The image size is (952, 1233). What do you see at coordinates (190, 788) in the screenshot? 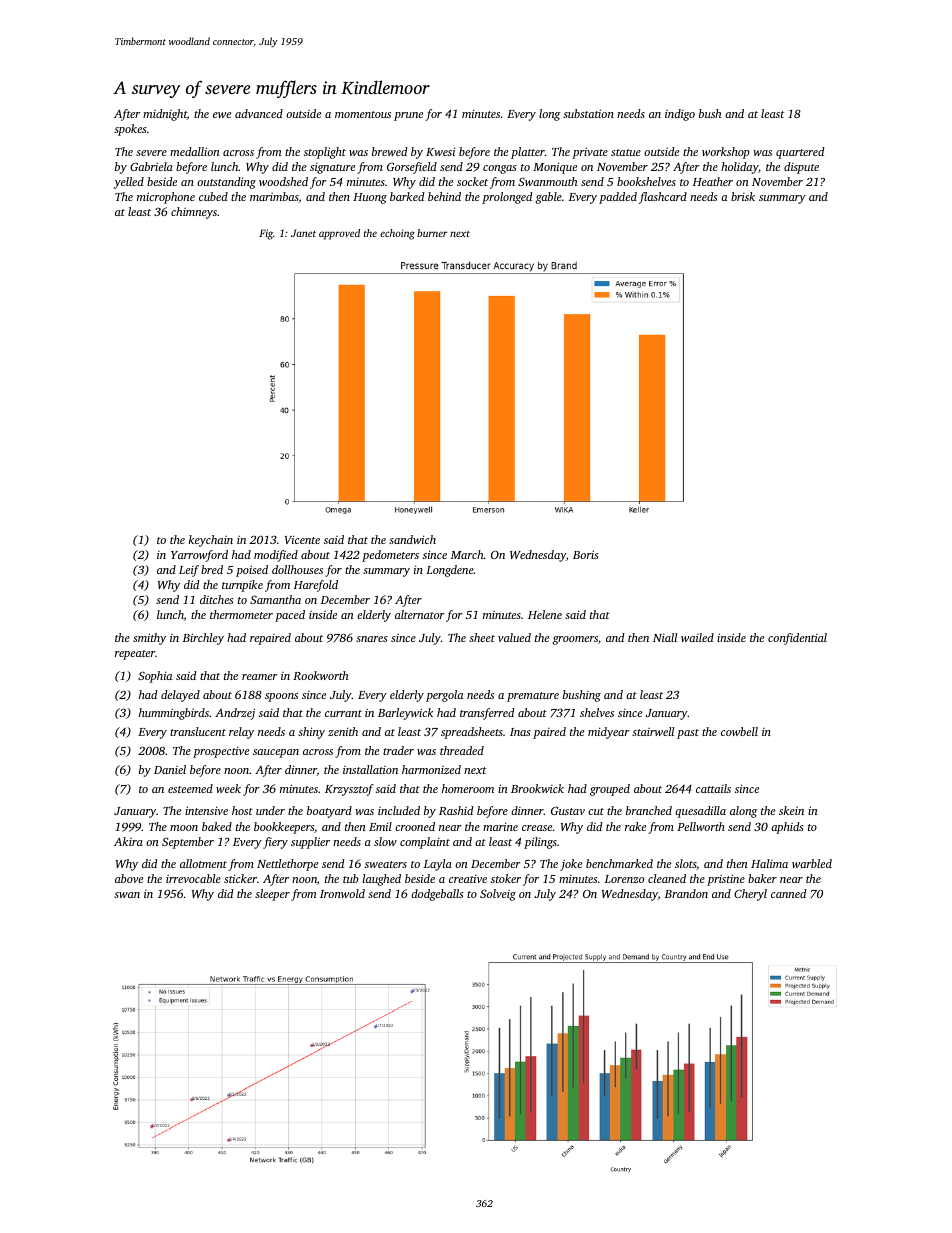
I see `esteemed` at bounding box center [190, 788].
